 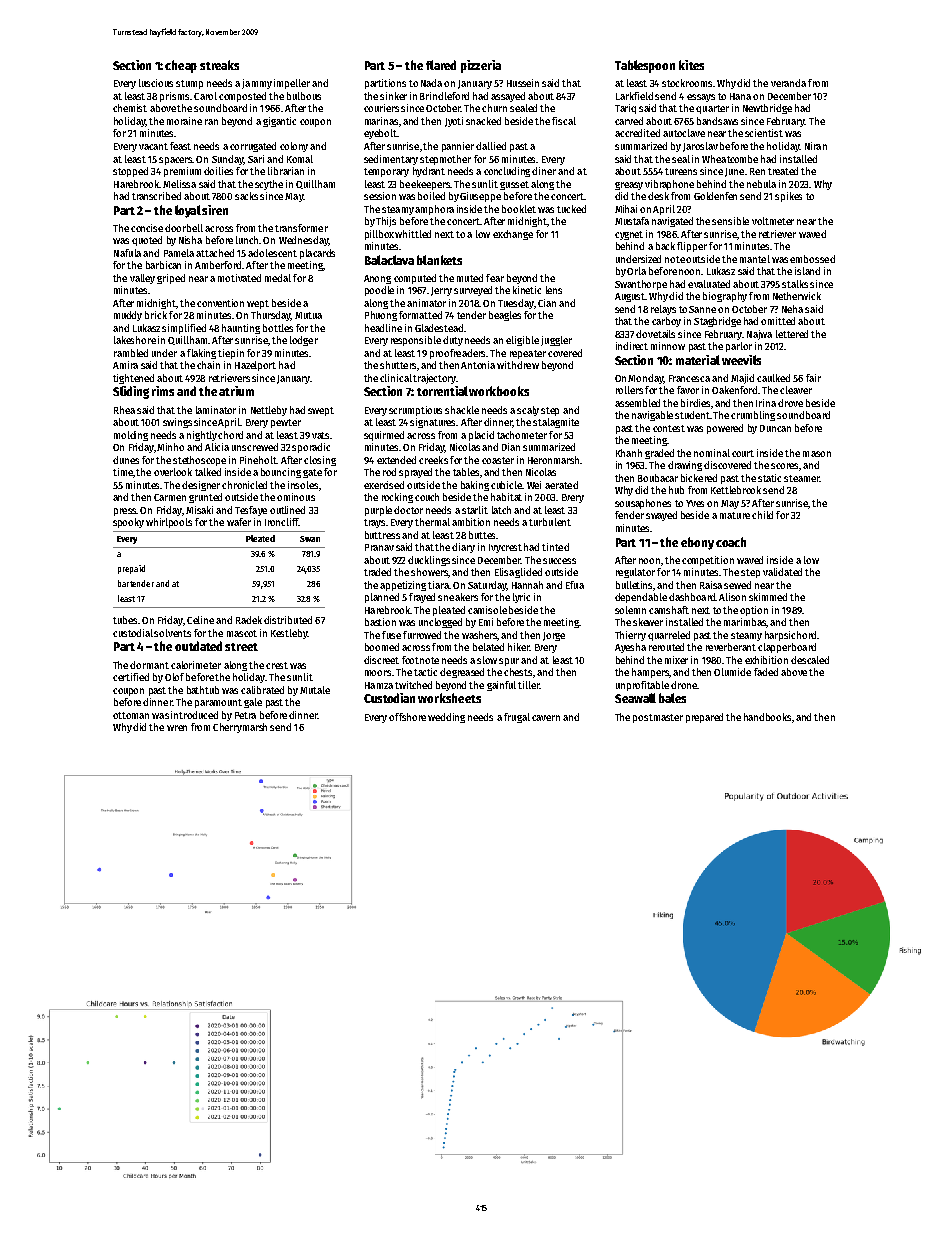 What do you see at coordinates (550, 522) in the page?
I see `turbulent` at bounding box center [550, 522].
